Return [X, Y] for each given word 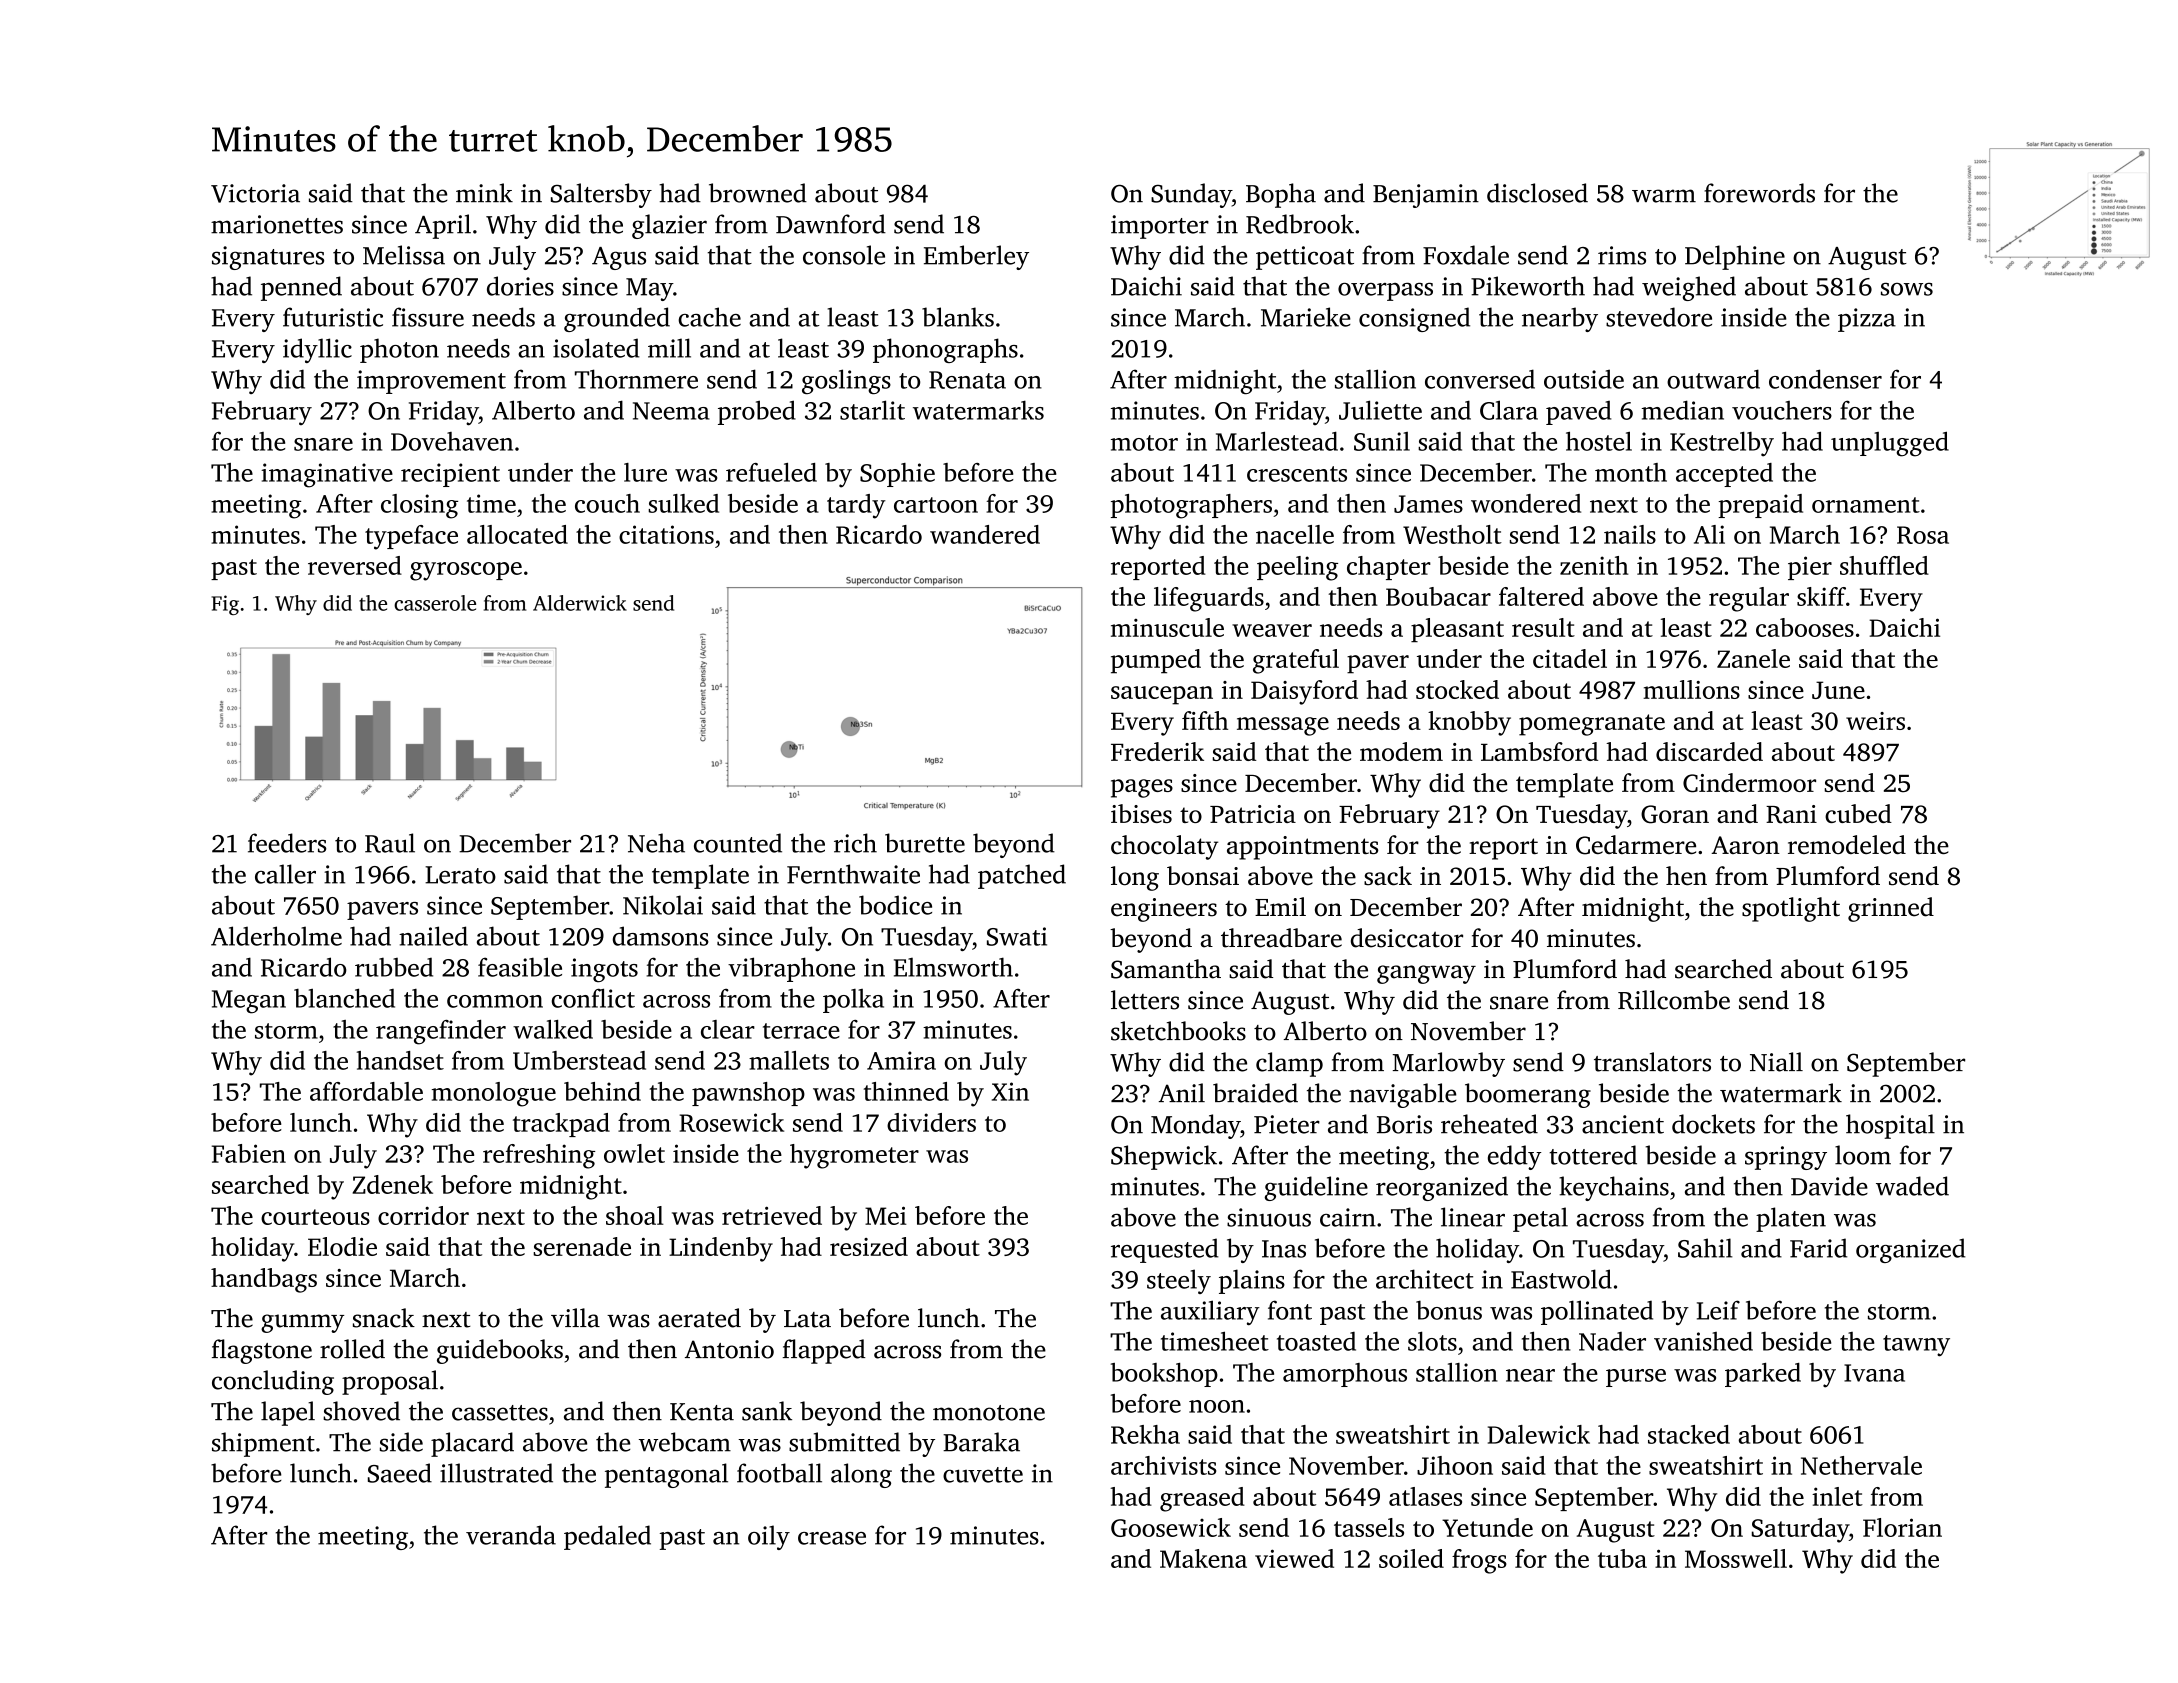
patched [1022, 876]
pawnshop [748, 1094]
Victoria [255, 193]
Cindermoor [1749, 783]
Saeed [400, 1473]
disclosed [1537, 193]
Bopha [1281, 195]
